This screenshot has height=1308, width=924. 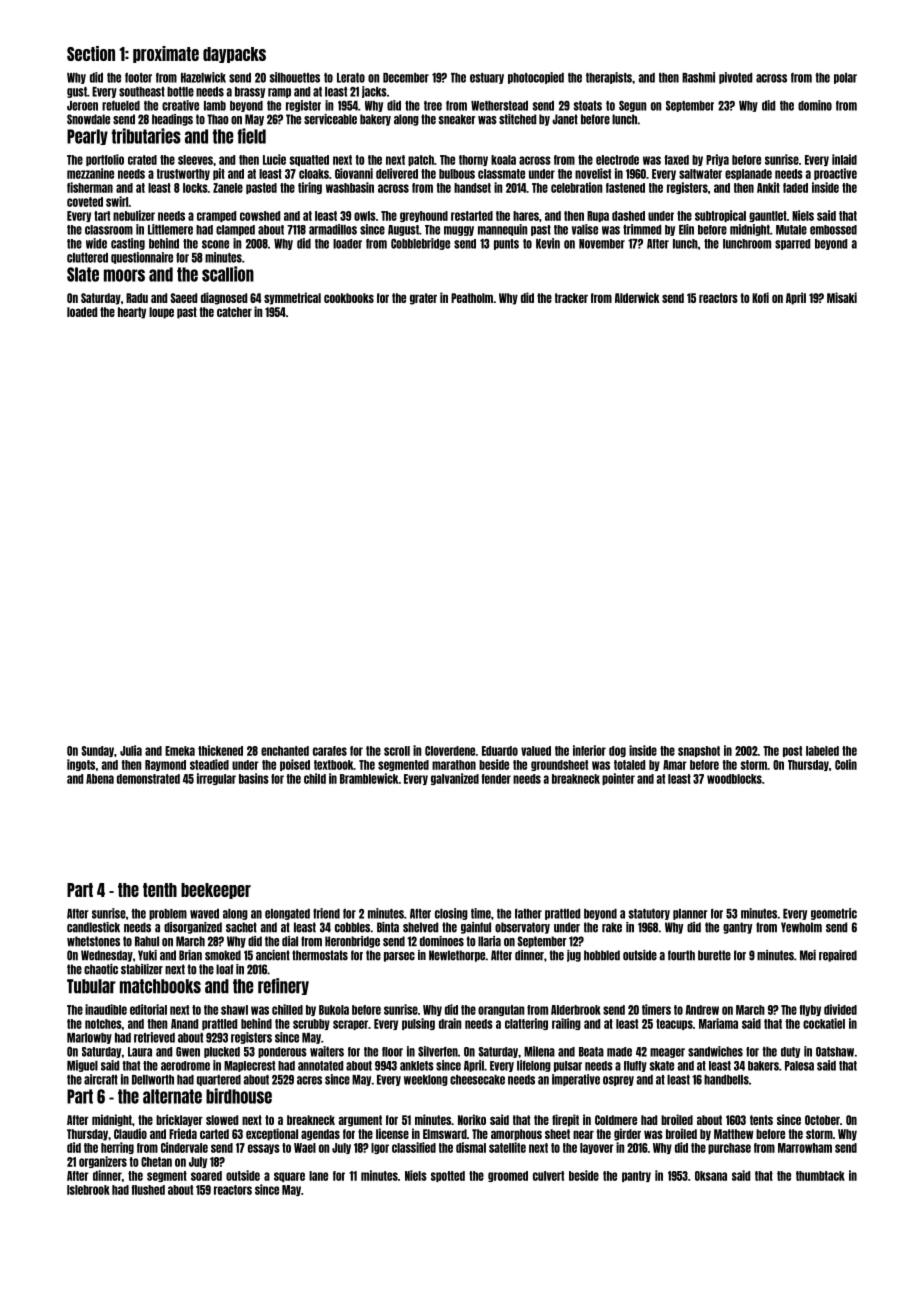 What do you see at coordinates (423, 299) in the screenshot?
I see `grater` at bounding box center [423, 299].
